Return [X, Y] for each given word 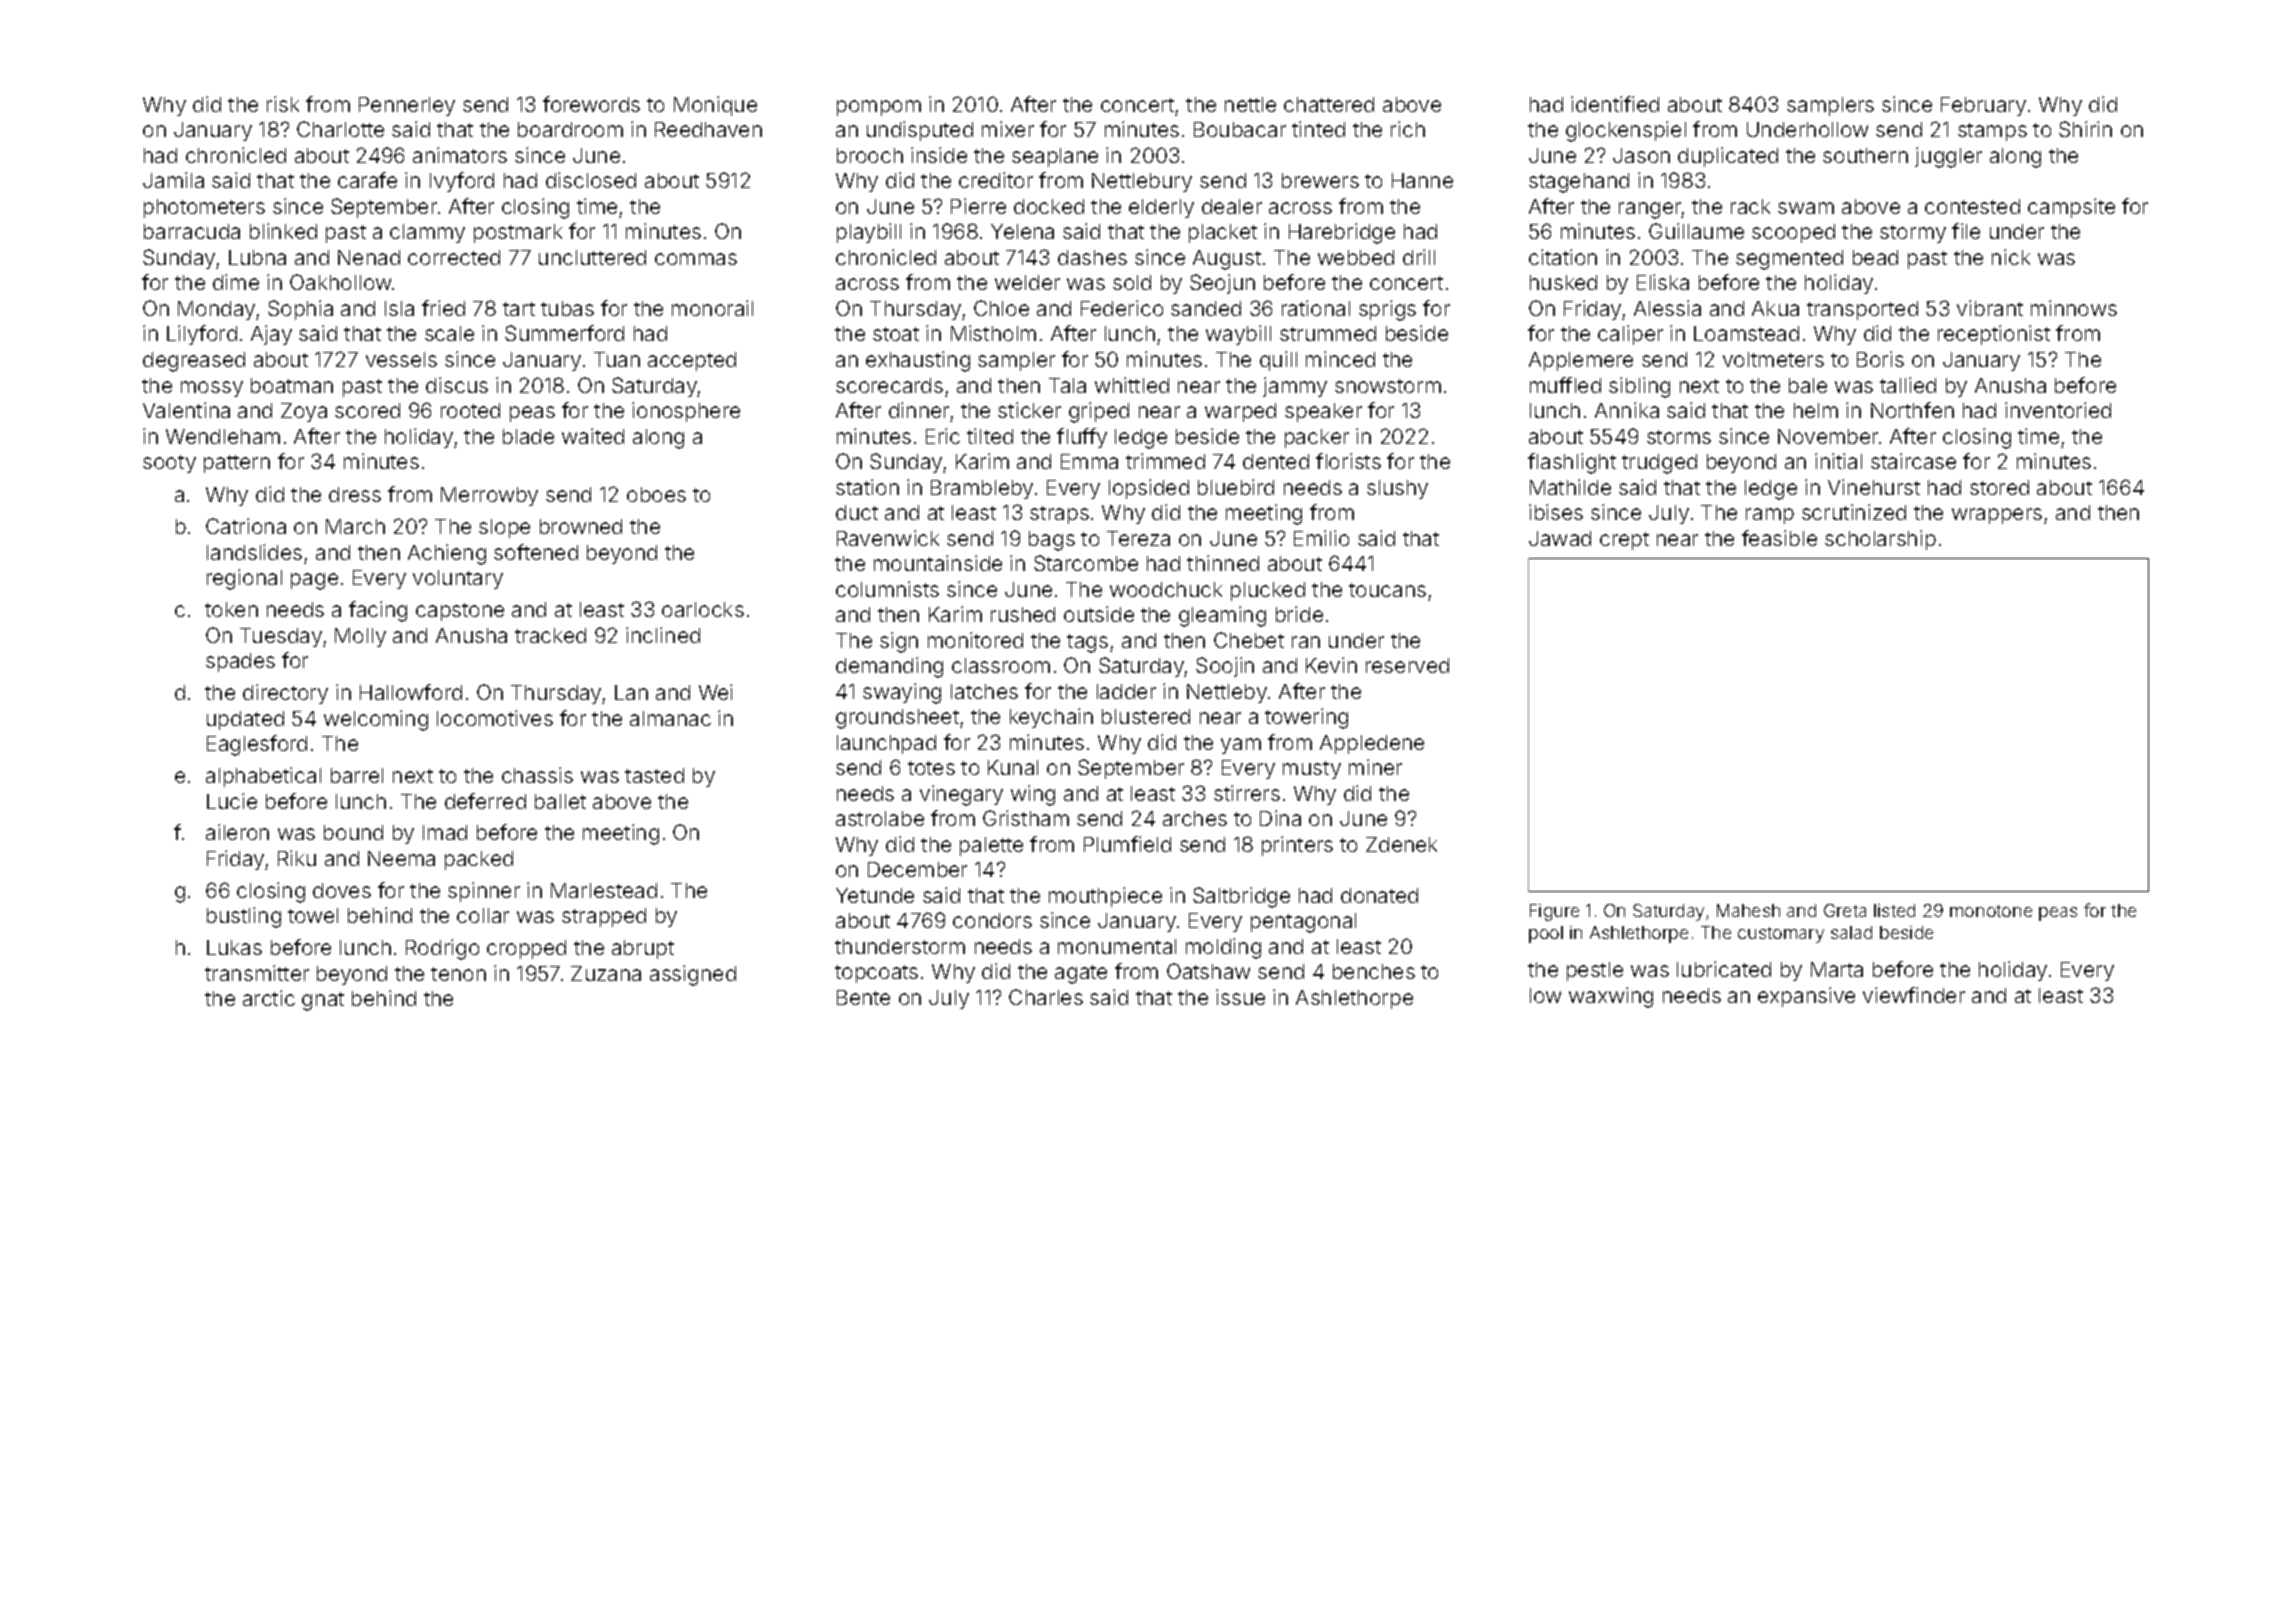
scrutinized [1854, 512]
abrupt [643, 949]
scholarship [1880, 540]
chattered [1329, 104]
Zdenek [1401, 844]
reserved [1407, 665]
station [867, 487]
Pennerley [407, 106]
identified [1615, 104]
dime [236, 282]
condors [992, 920]
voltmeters [1773, 359]
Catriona [246, 526]
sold [1132, 282]
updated [245, 720]
